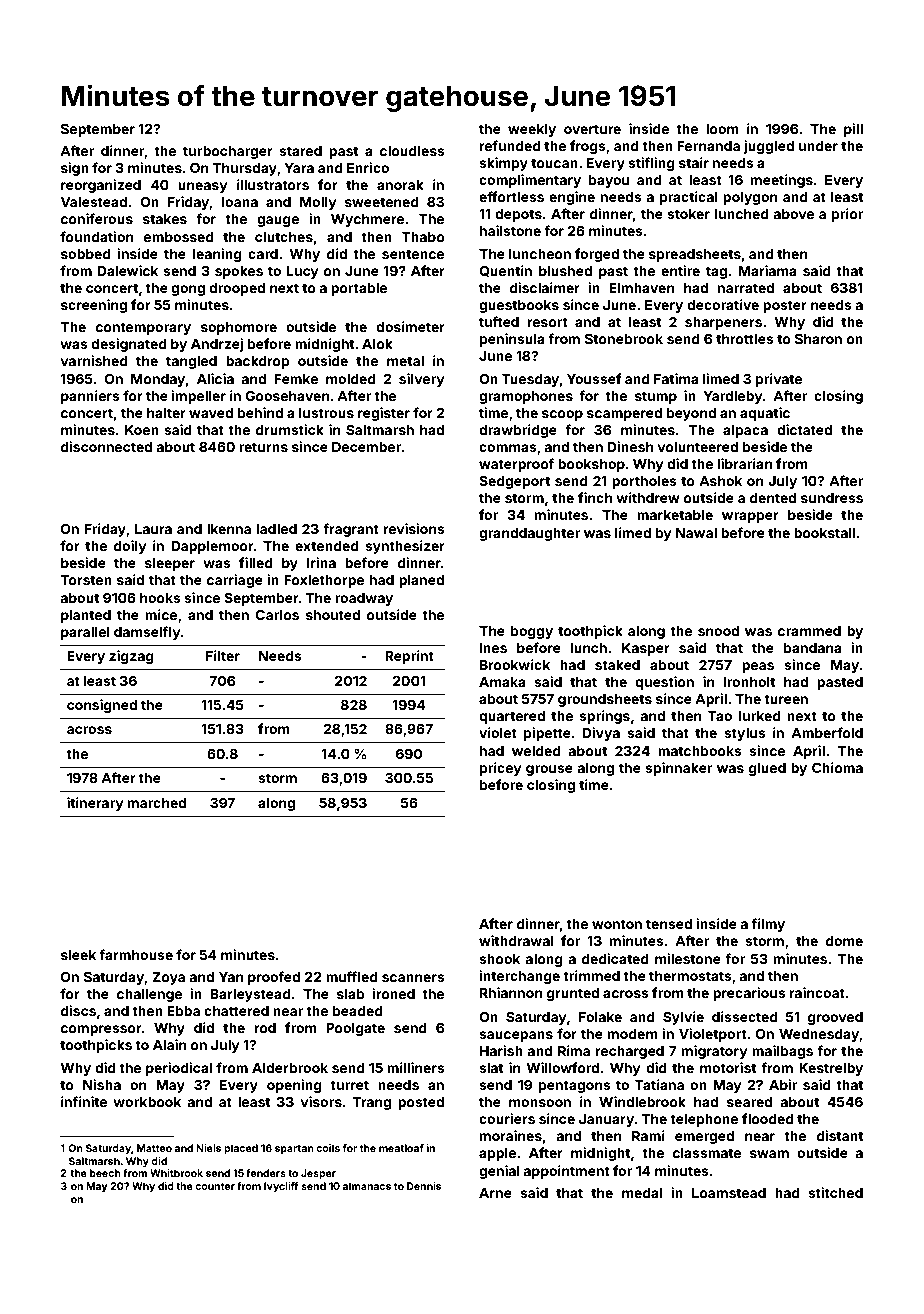 This screenshot has height=1314, width=924. I want to click on waved, so click(211, 413).
